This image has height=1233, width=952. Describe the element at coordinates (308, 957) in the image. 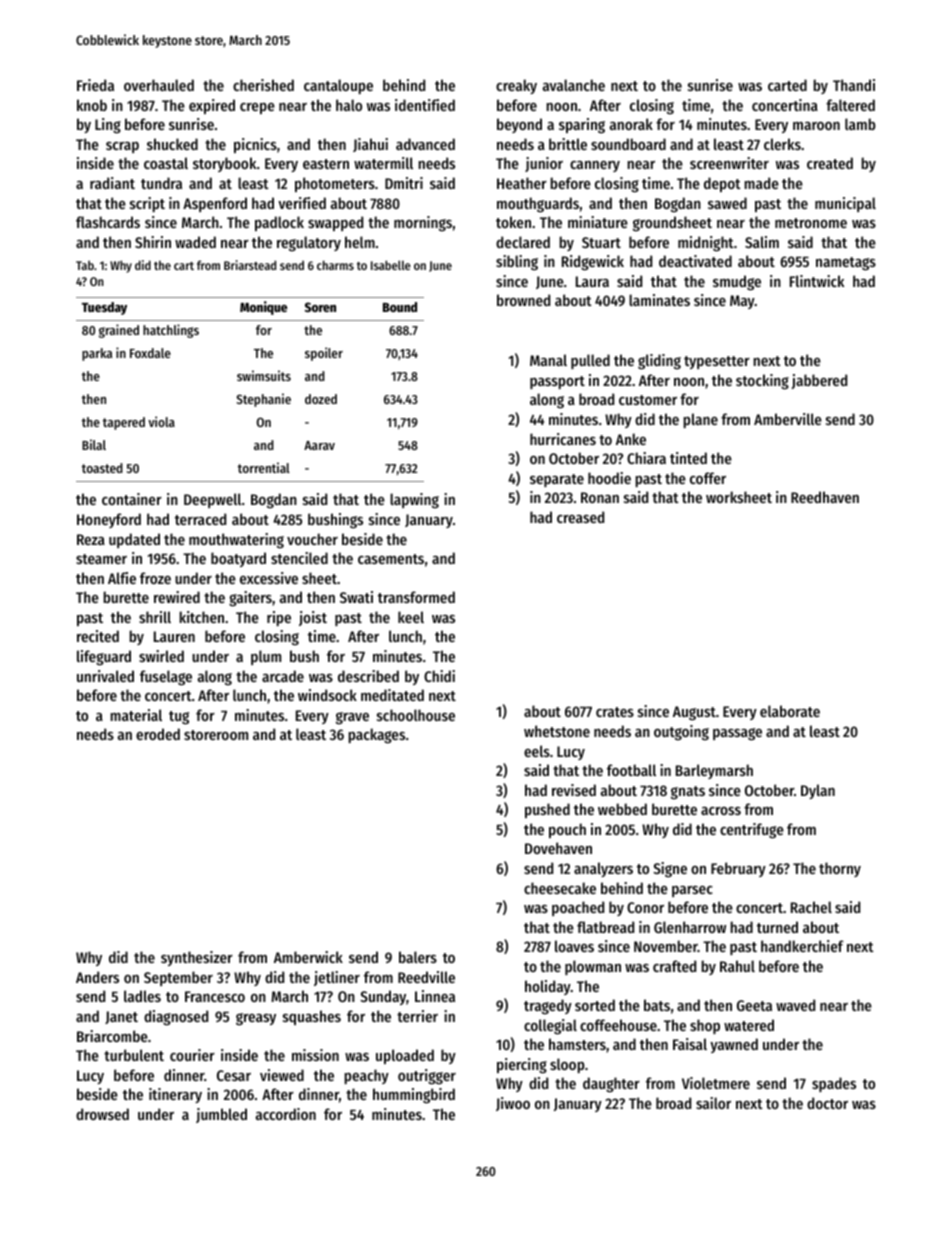

I see `Amberwick` at that location.
